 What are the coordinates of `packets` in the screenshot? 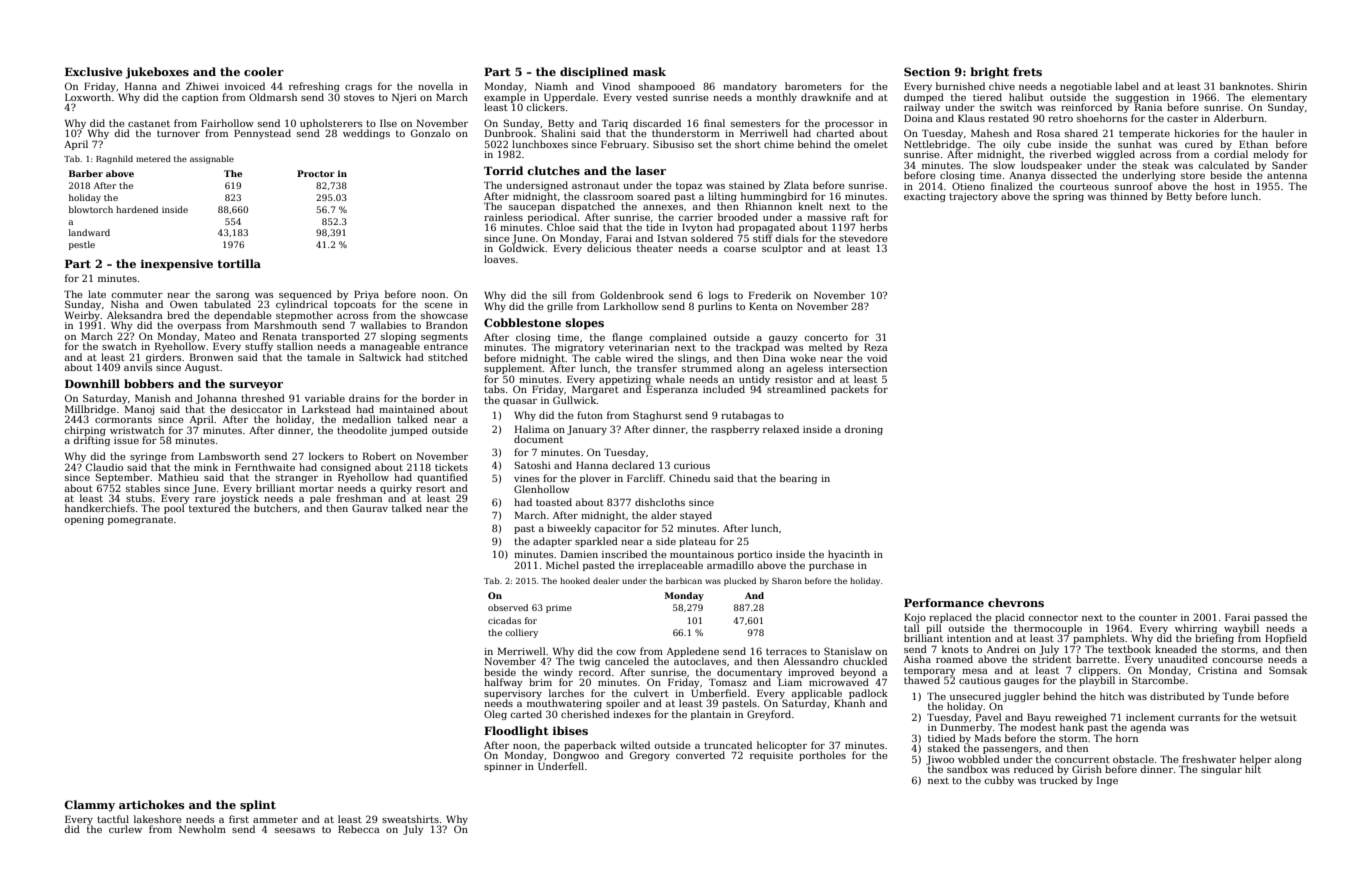 It's located at (850, 390).
